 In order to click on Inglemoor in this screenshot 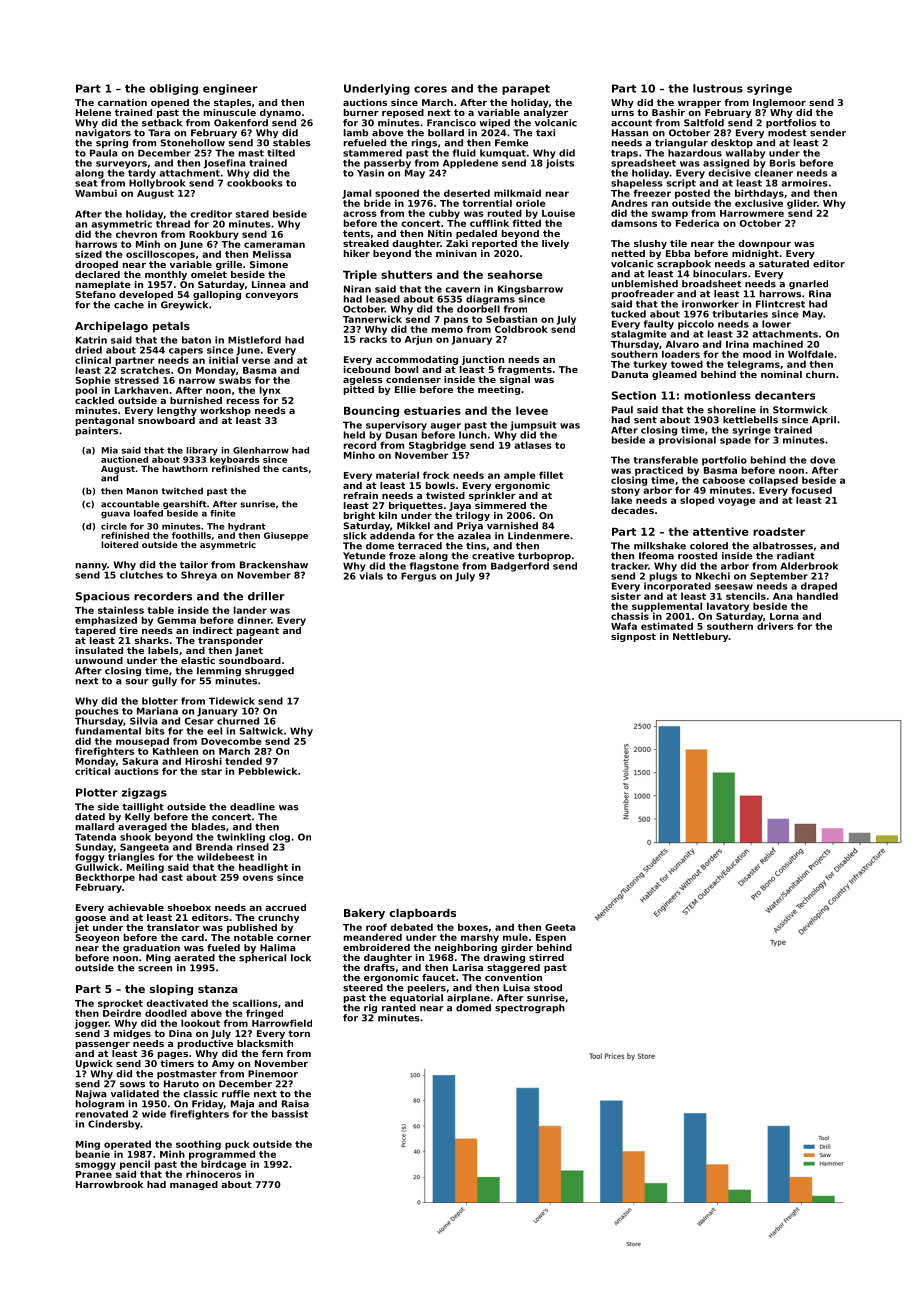, I will do `click(779, 103)`.
